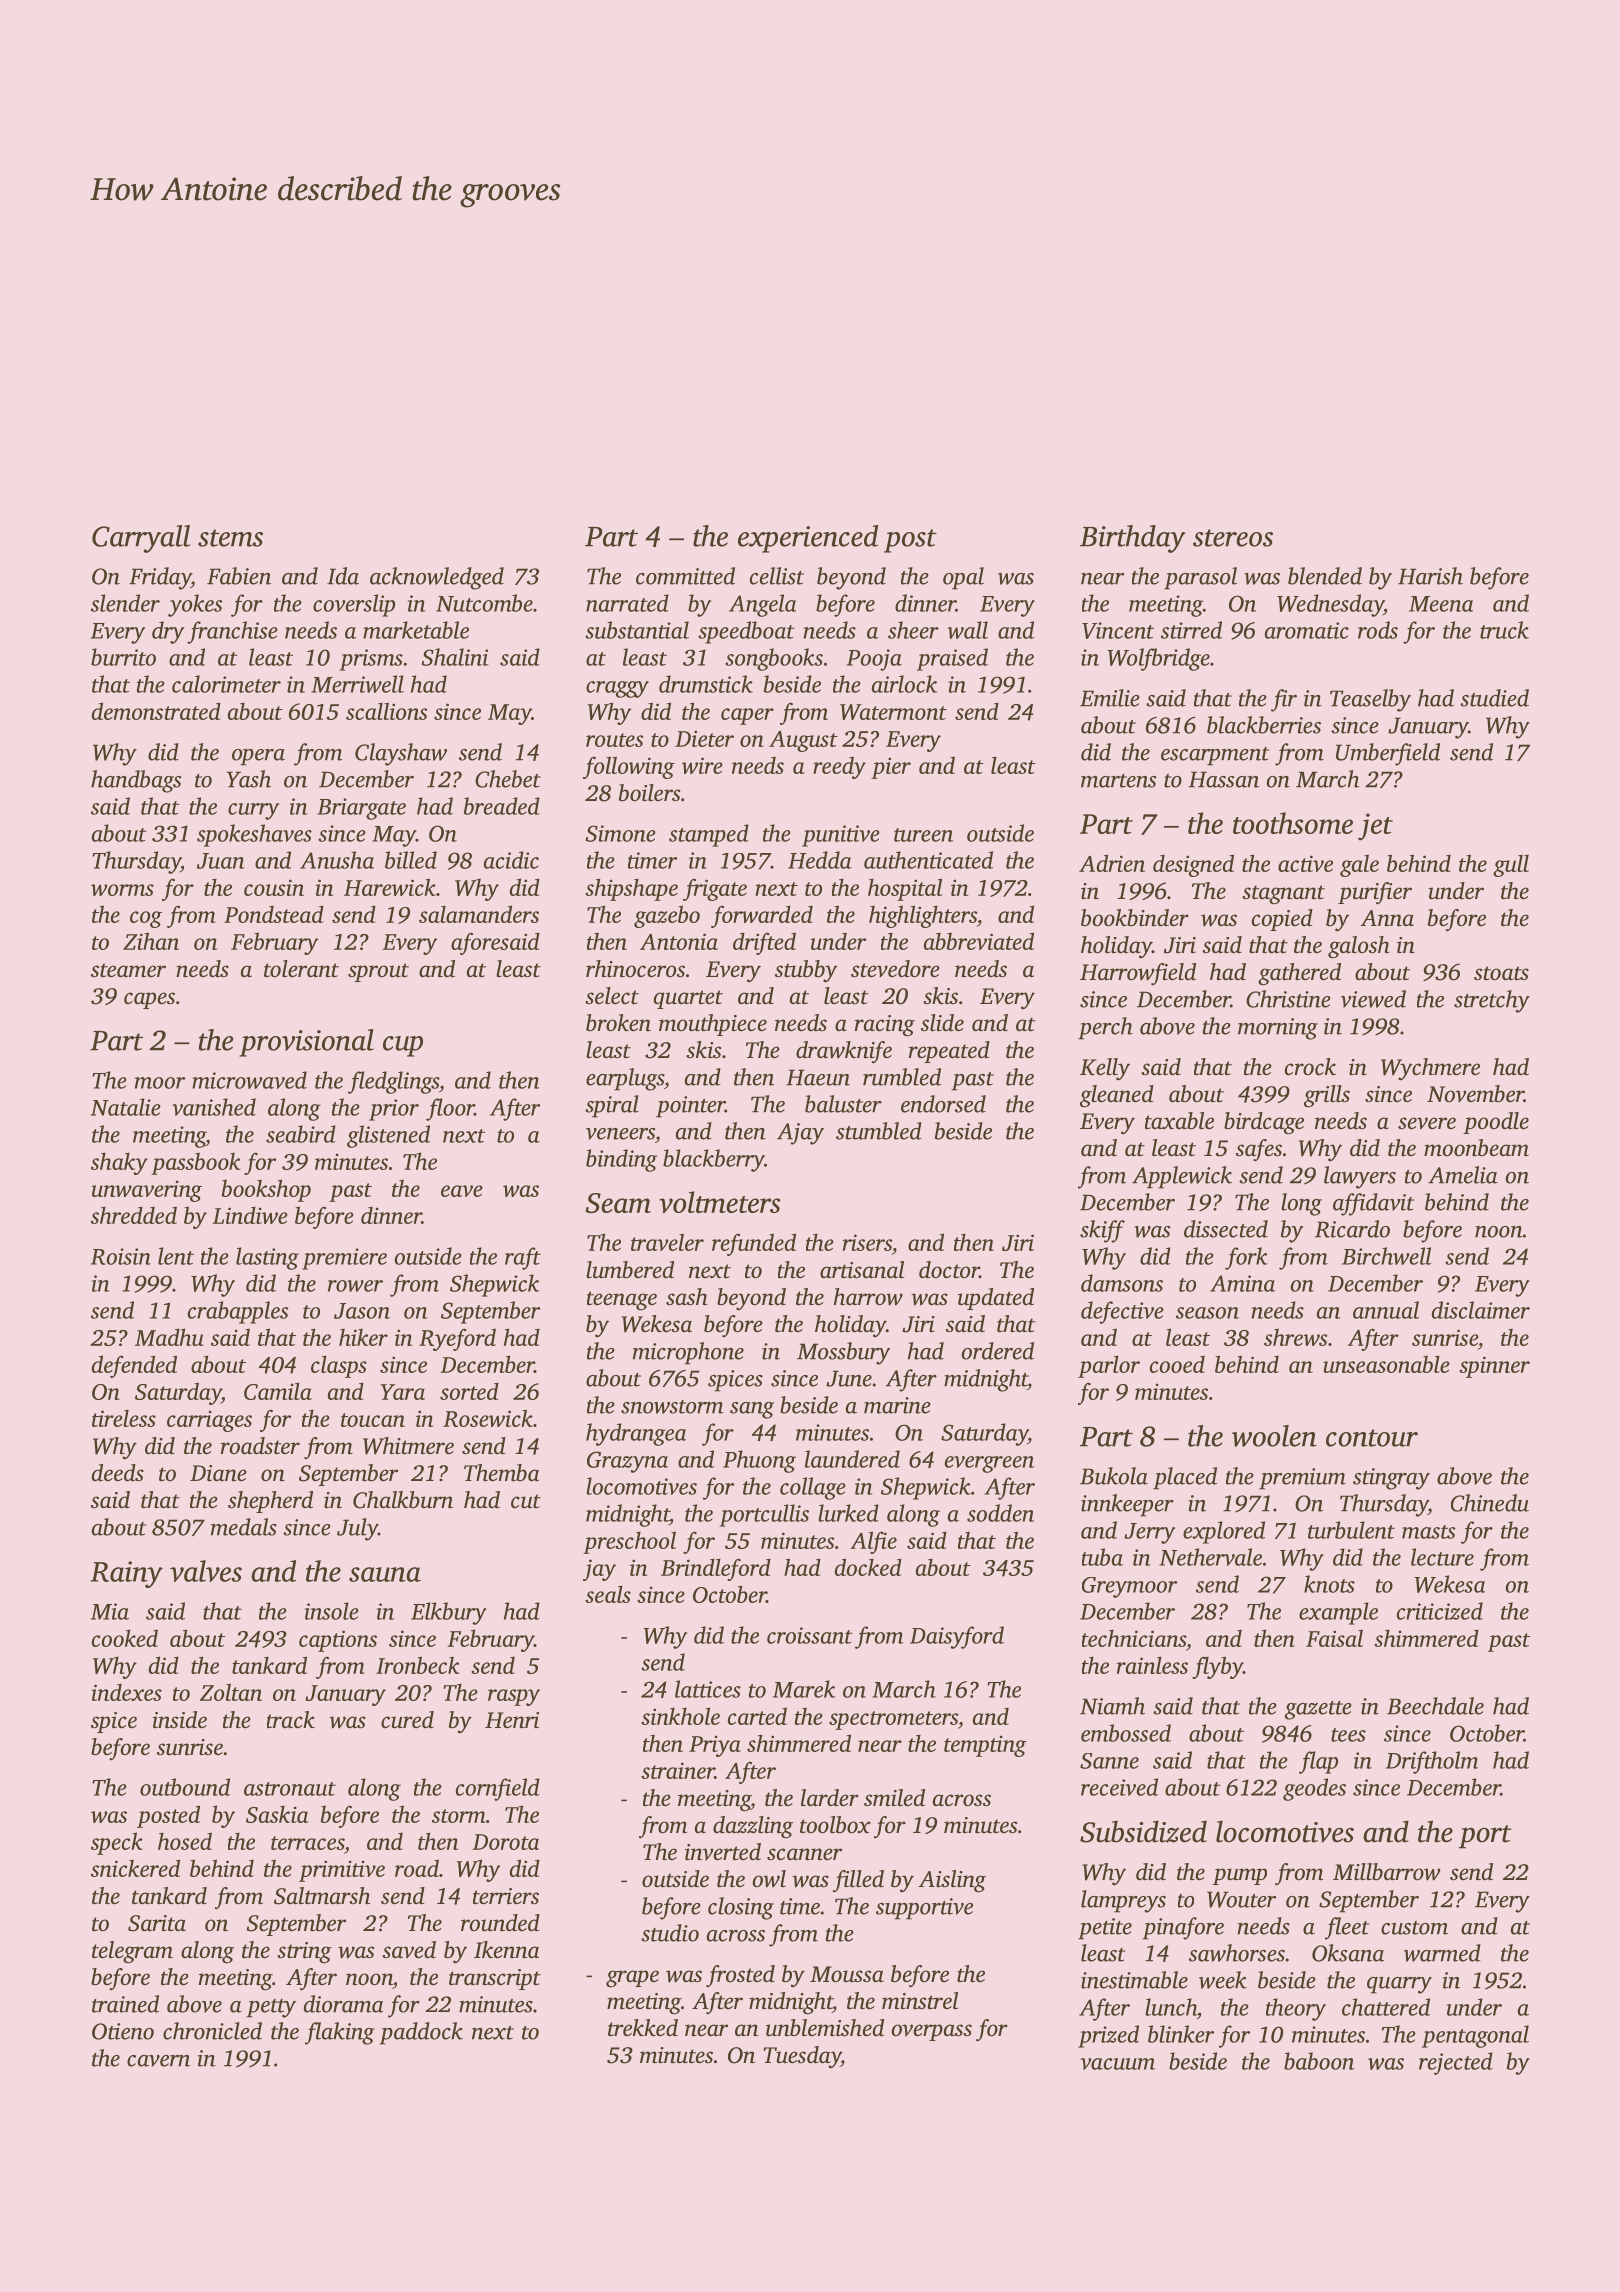 This document has height=2292, width=1620. Describe the element at coordinates (126, 1692) in the document. I see `indexes` at that location.
